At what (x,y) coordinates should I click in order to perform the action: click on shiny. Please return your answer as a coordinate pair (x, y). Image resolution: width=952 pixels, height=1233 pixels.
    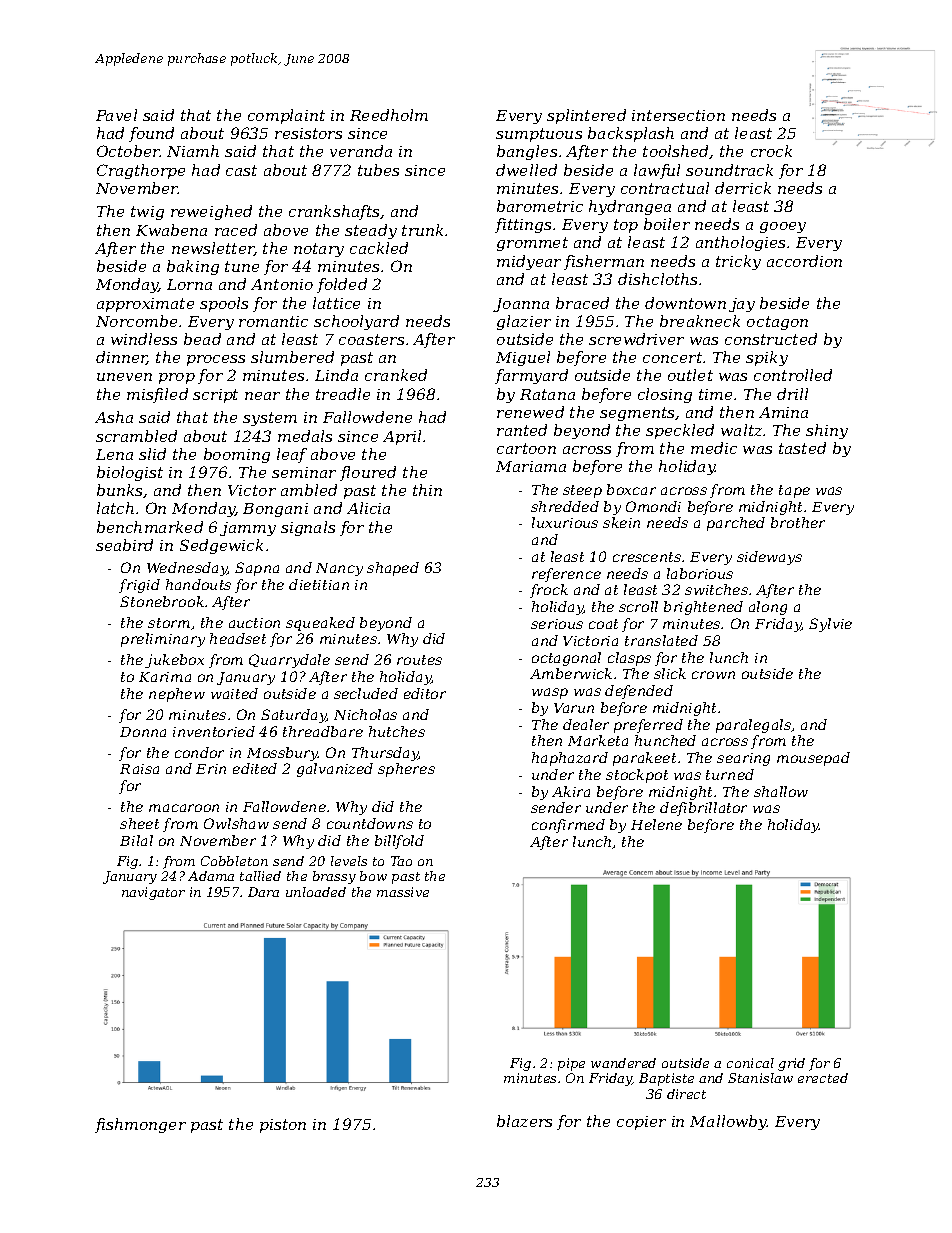
    Looking at the image, I should click on (827, 431).
